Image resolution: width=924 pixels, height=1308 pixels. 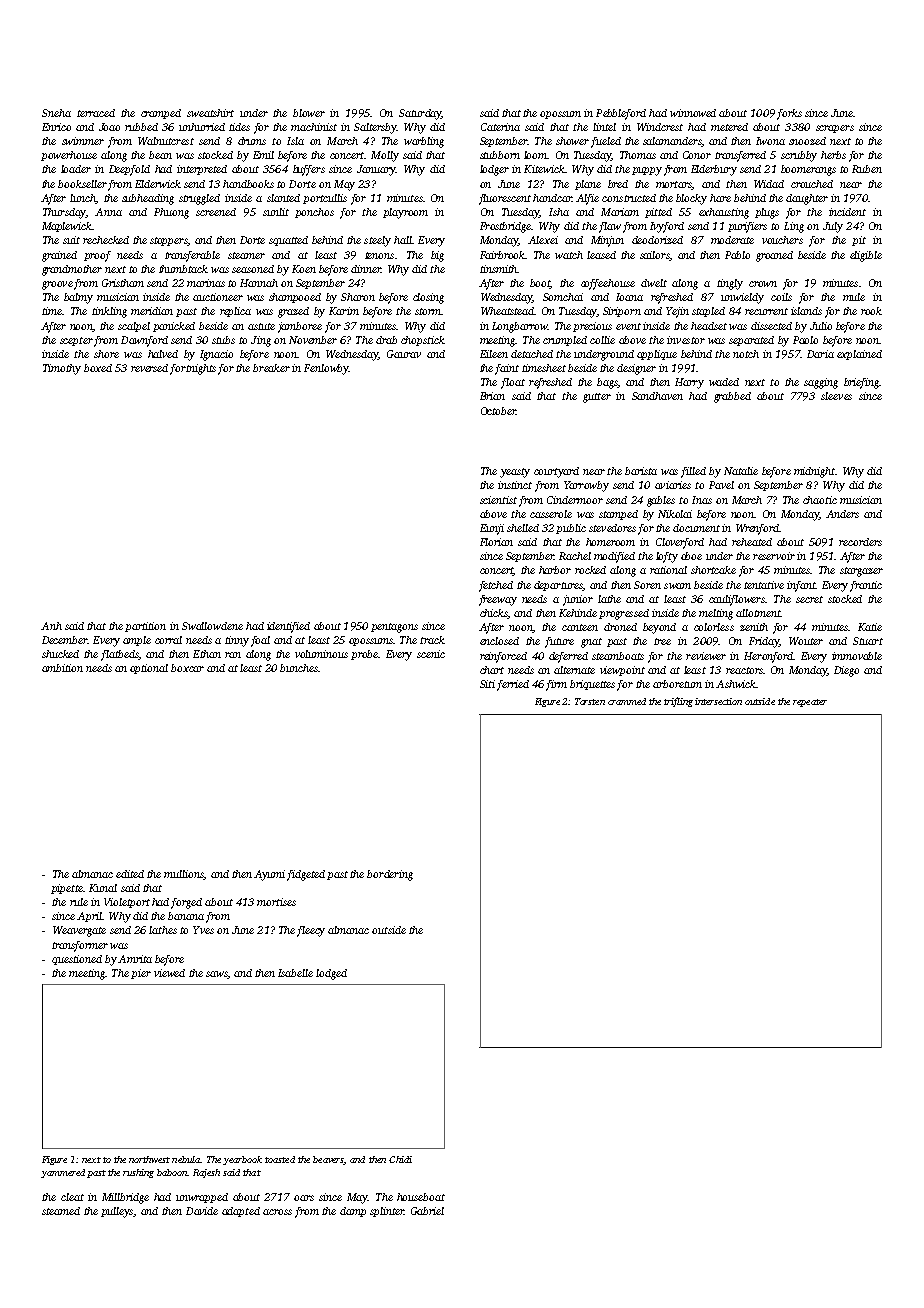 I want to click on blower, so click(x=309, y=113).
